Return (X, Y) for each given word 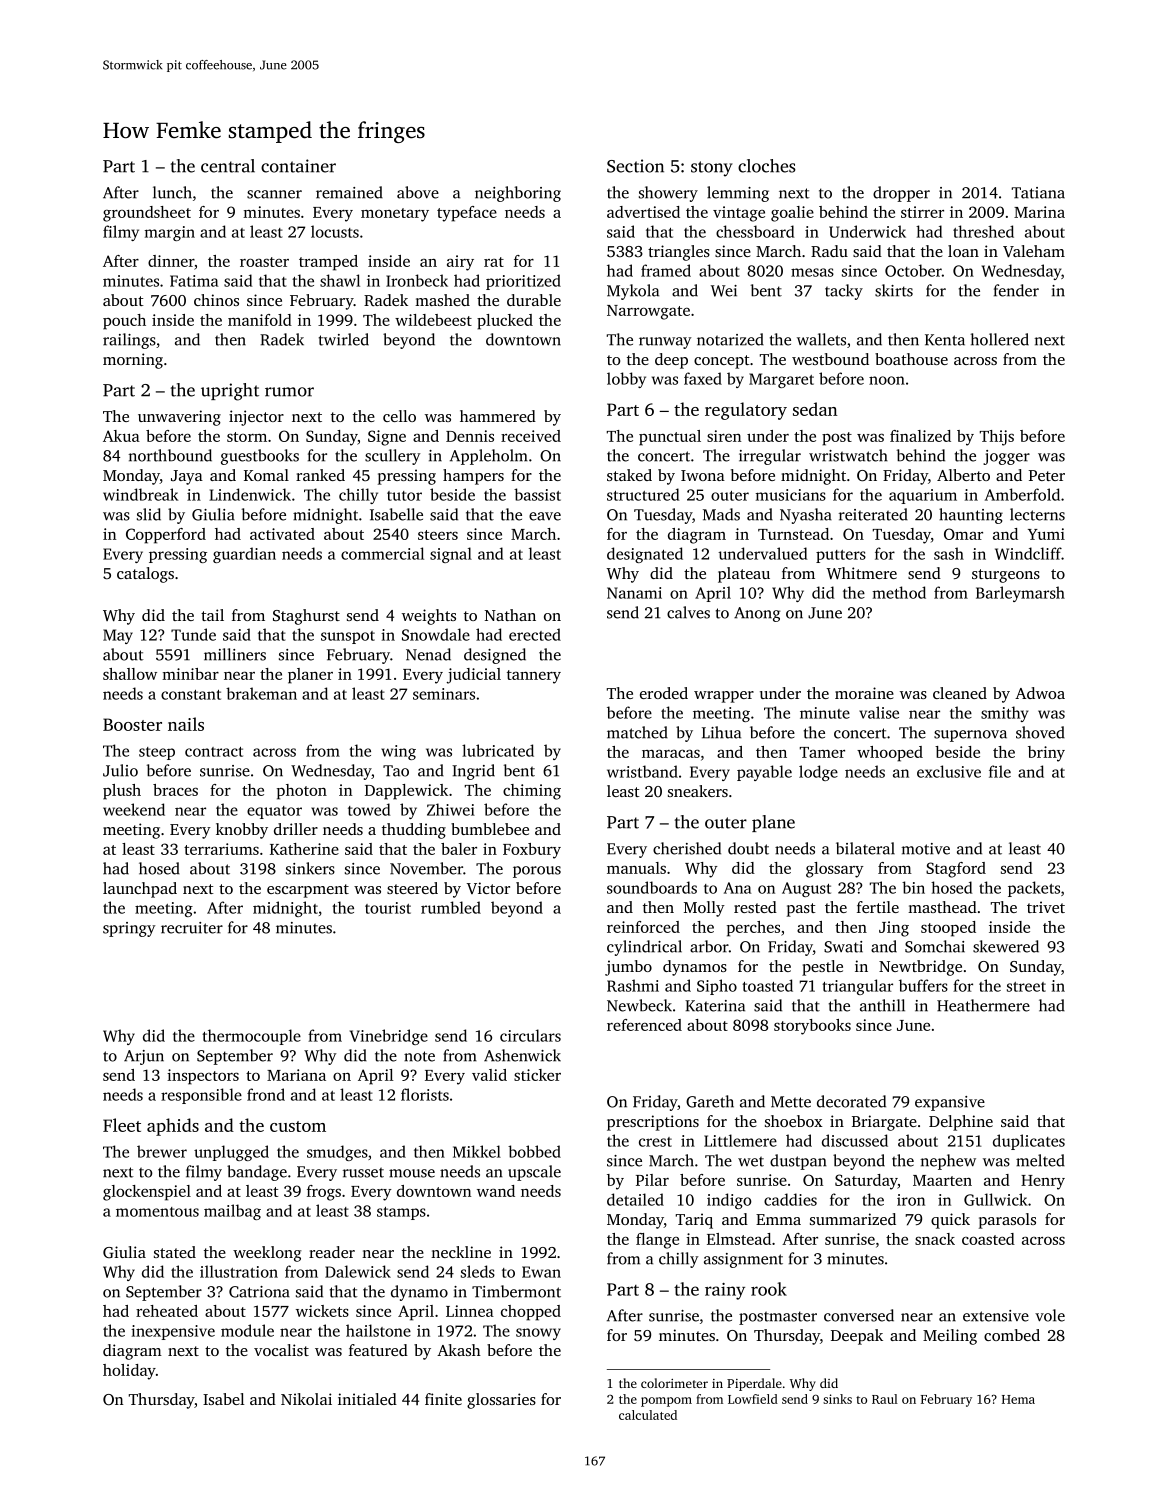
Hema (1018, 1399)
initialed (367, 1399)
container (298, 166)
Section (635, 166)
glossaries (501, 1401)
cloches (767, 166)
